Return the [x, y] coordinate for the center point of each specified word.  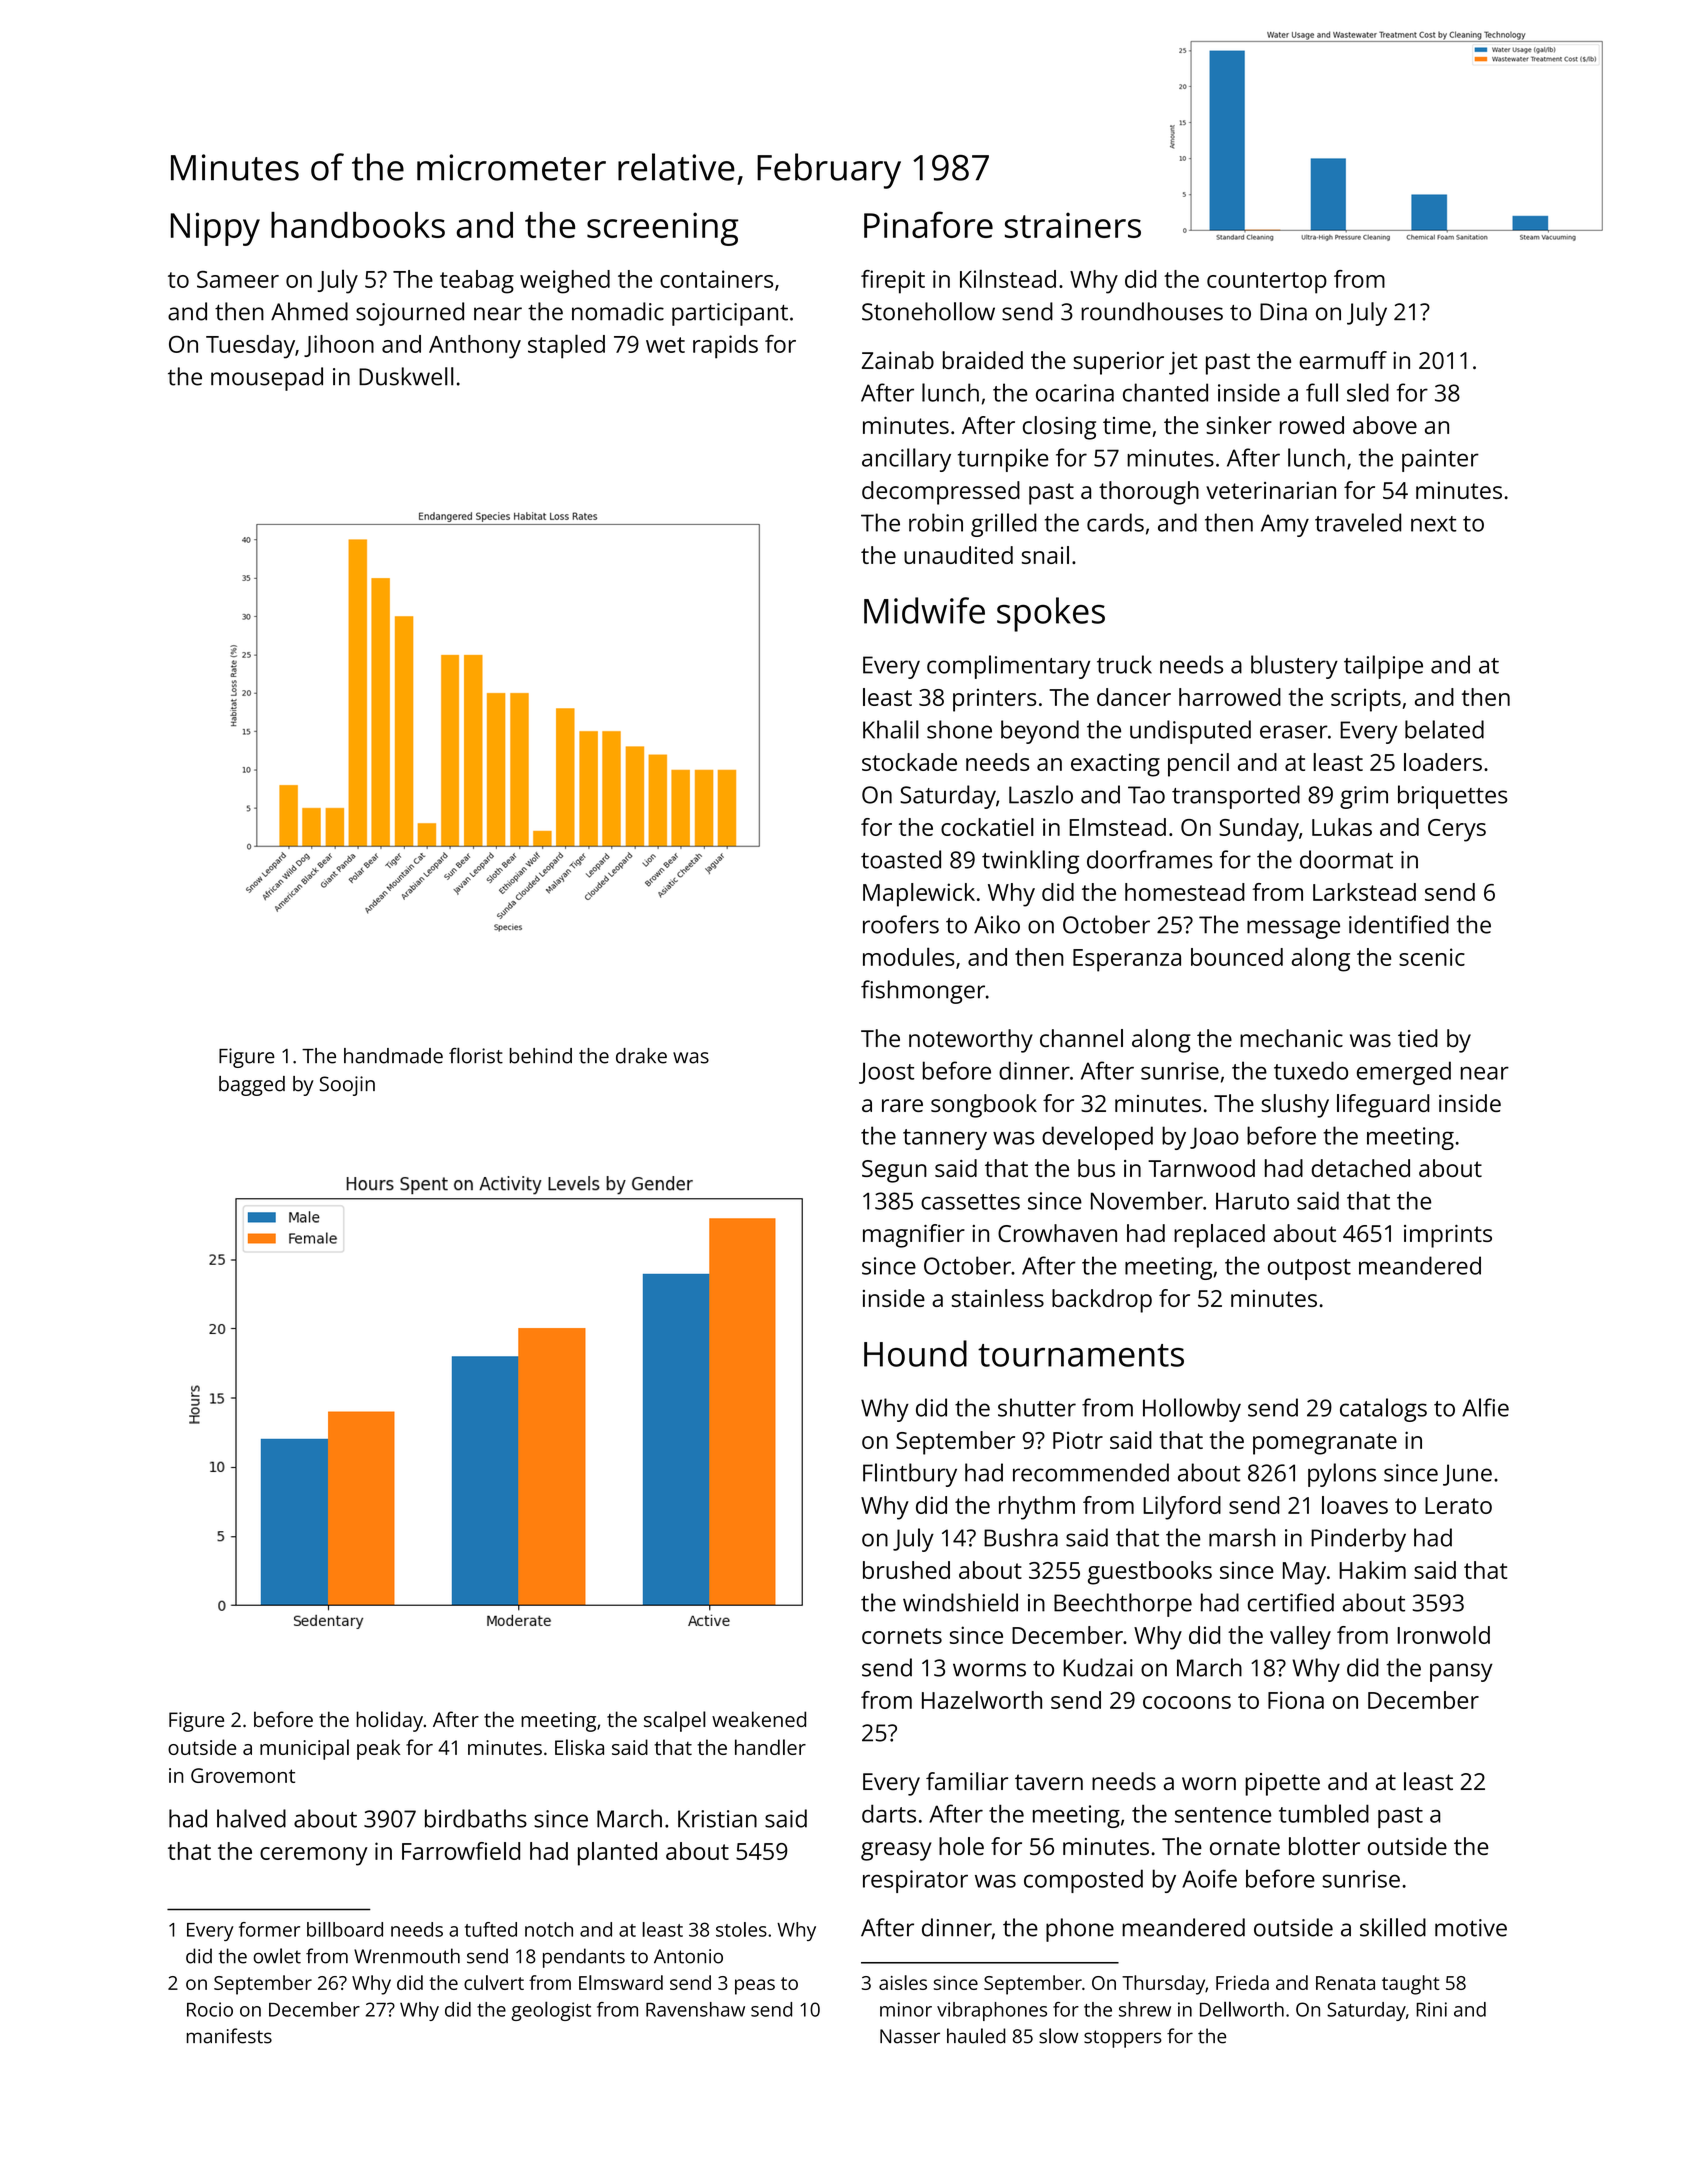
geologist [551, 2011]
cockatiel [987, 827]
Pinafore [928, 224]
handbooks [358, 225]
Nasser [910, 2036]
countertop [1267, 283]
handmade [393, 1056]
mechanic [1291, 1038]
